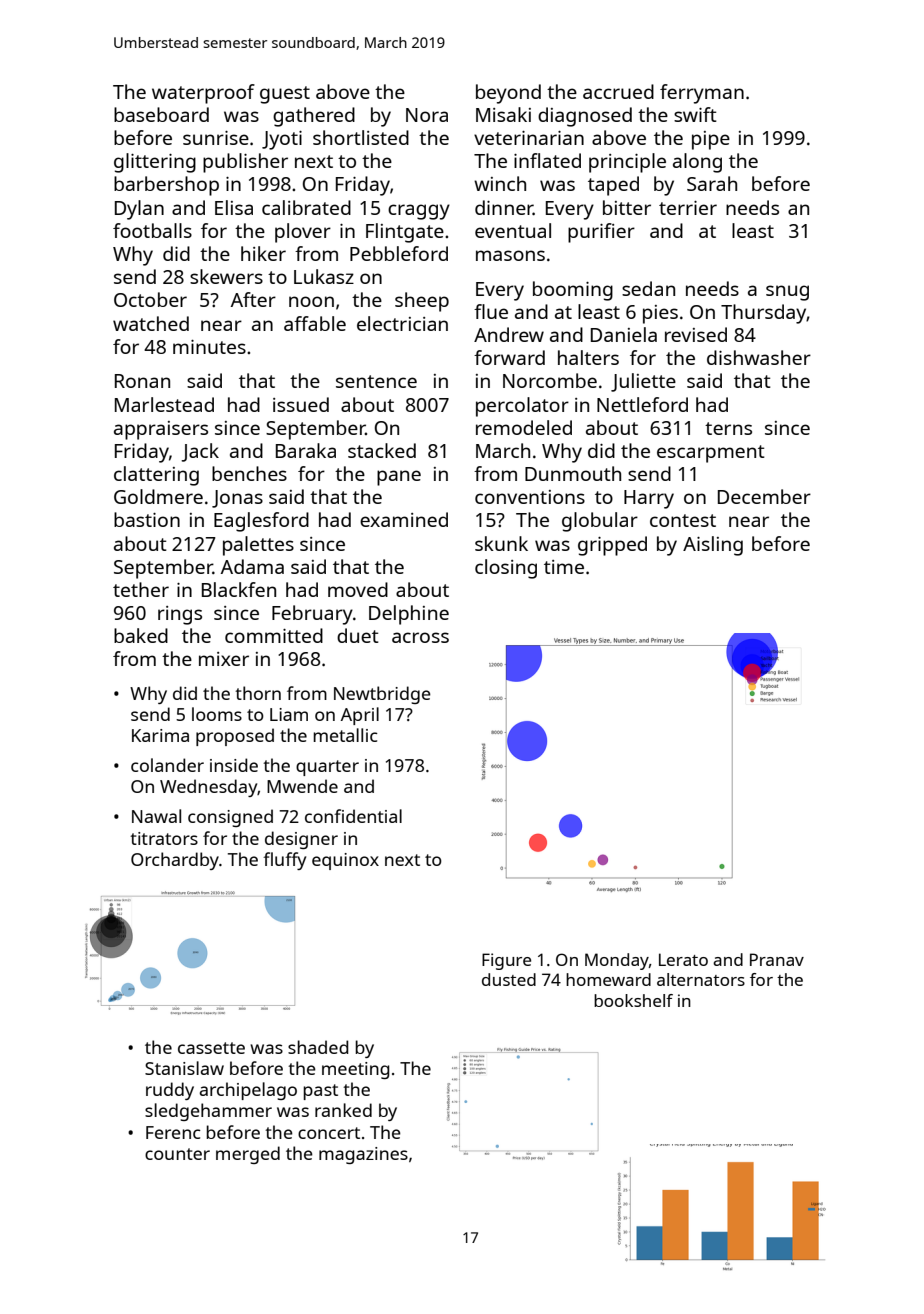 This document has width=924, height=1314. I want to click on Lerato, so click(683, 959).
